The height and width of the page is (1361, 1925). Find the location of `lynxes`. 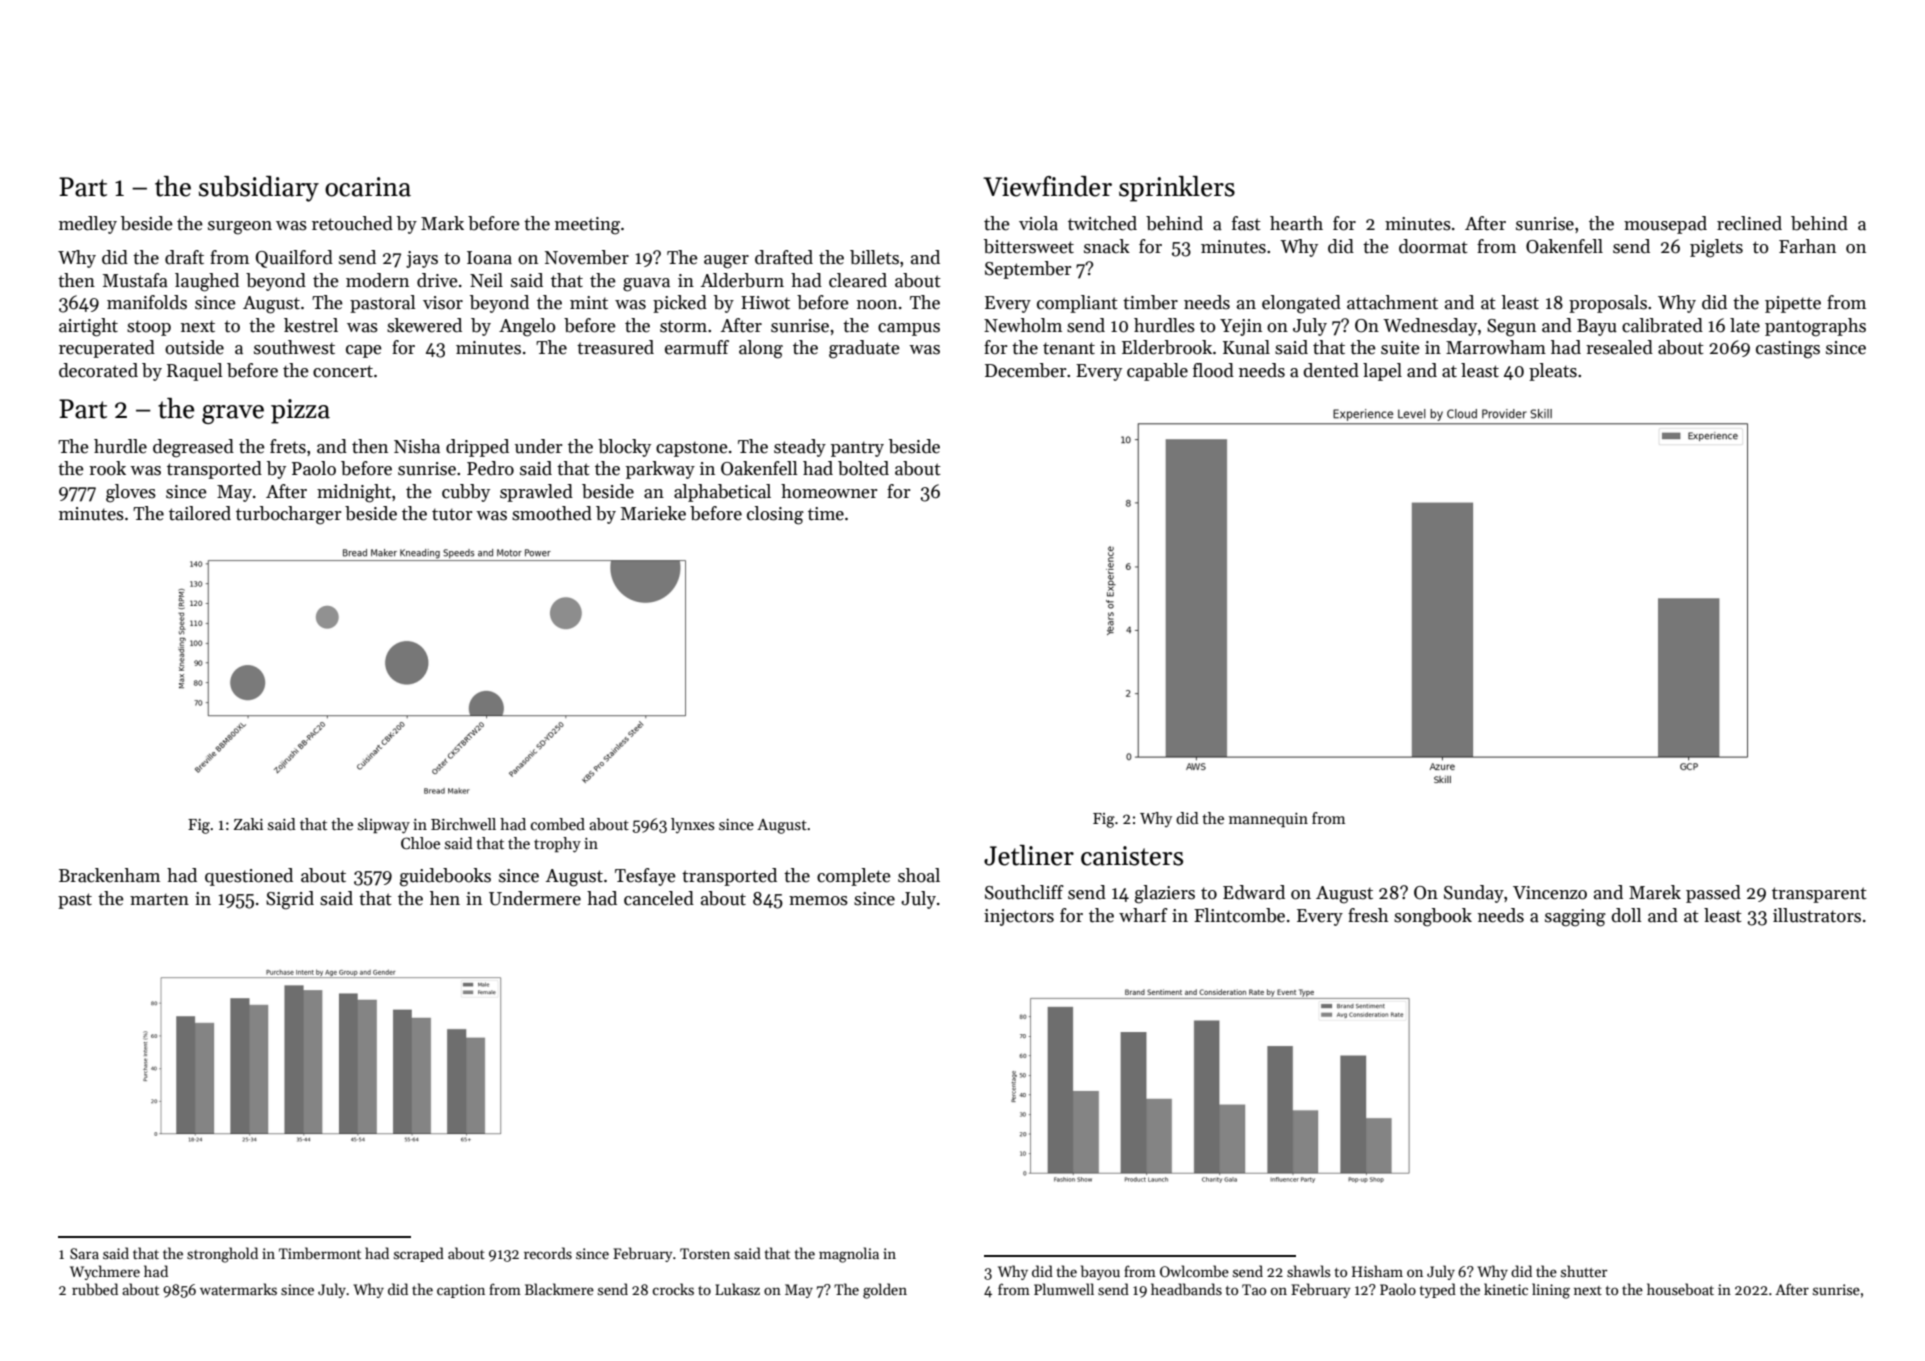

lynxes is located at coordinates (693, 825).
